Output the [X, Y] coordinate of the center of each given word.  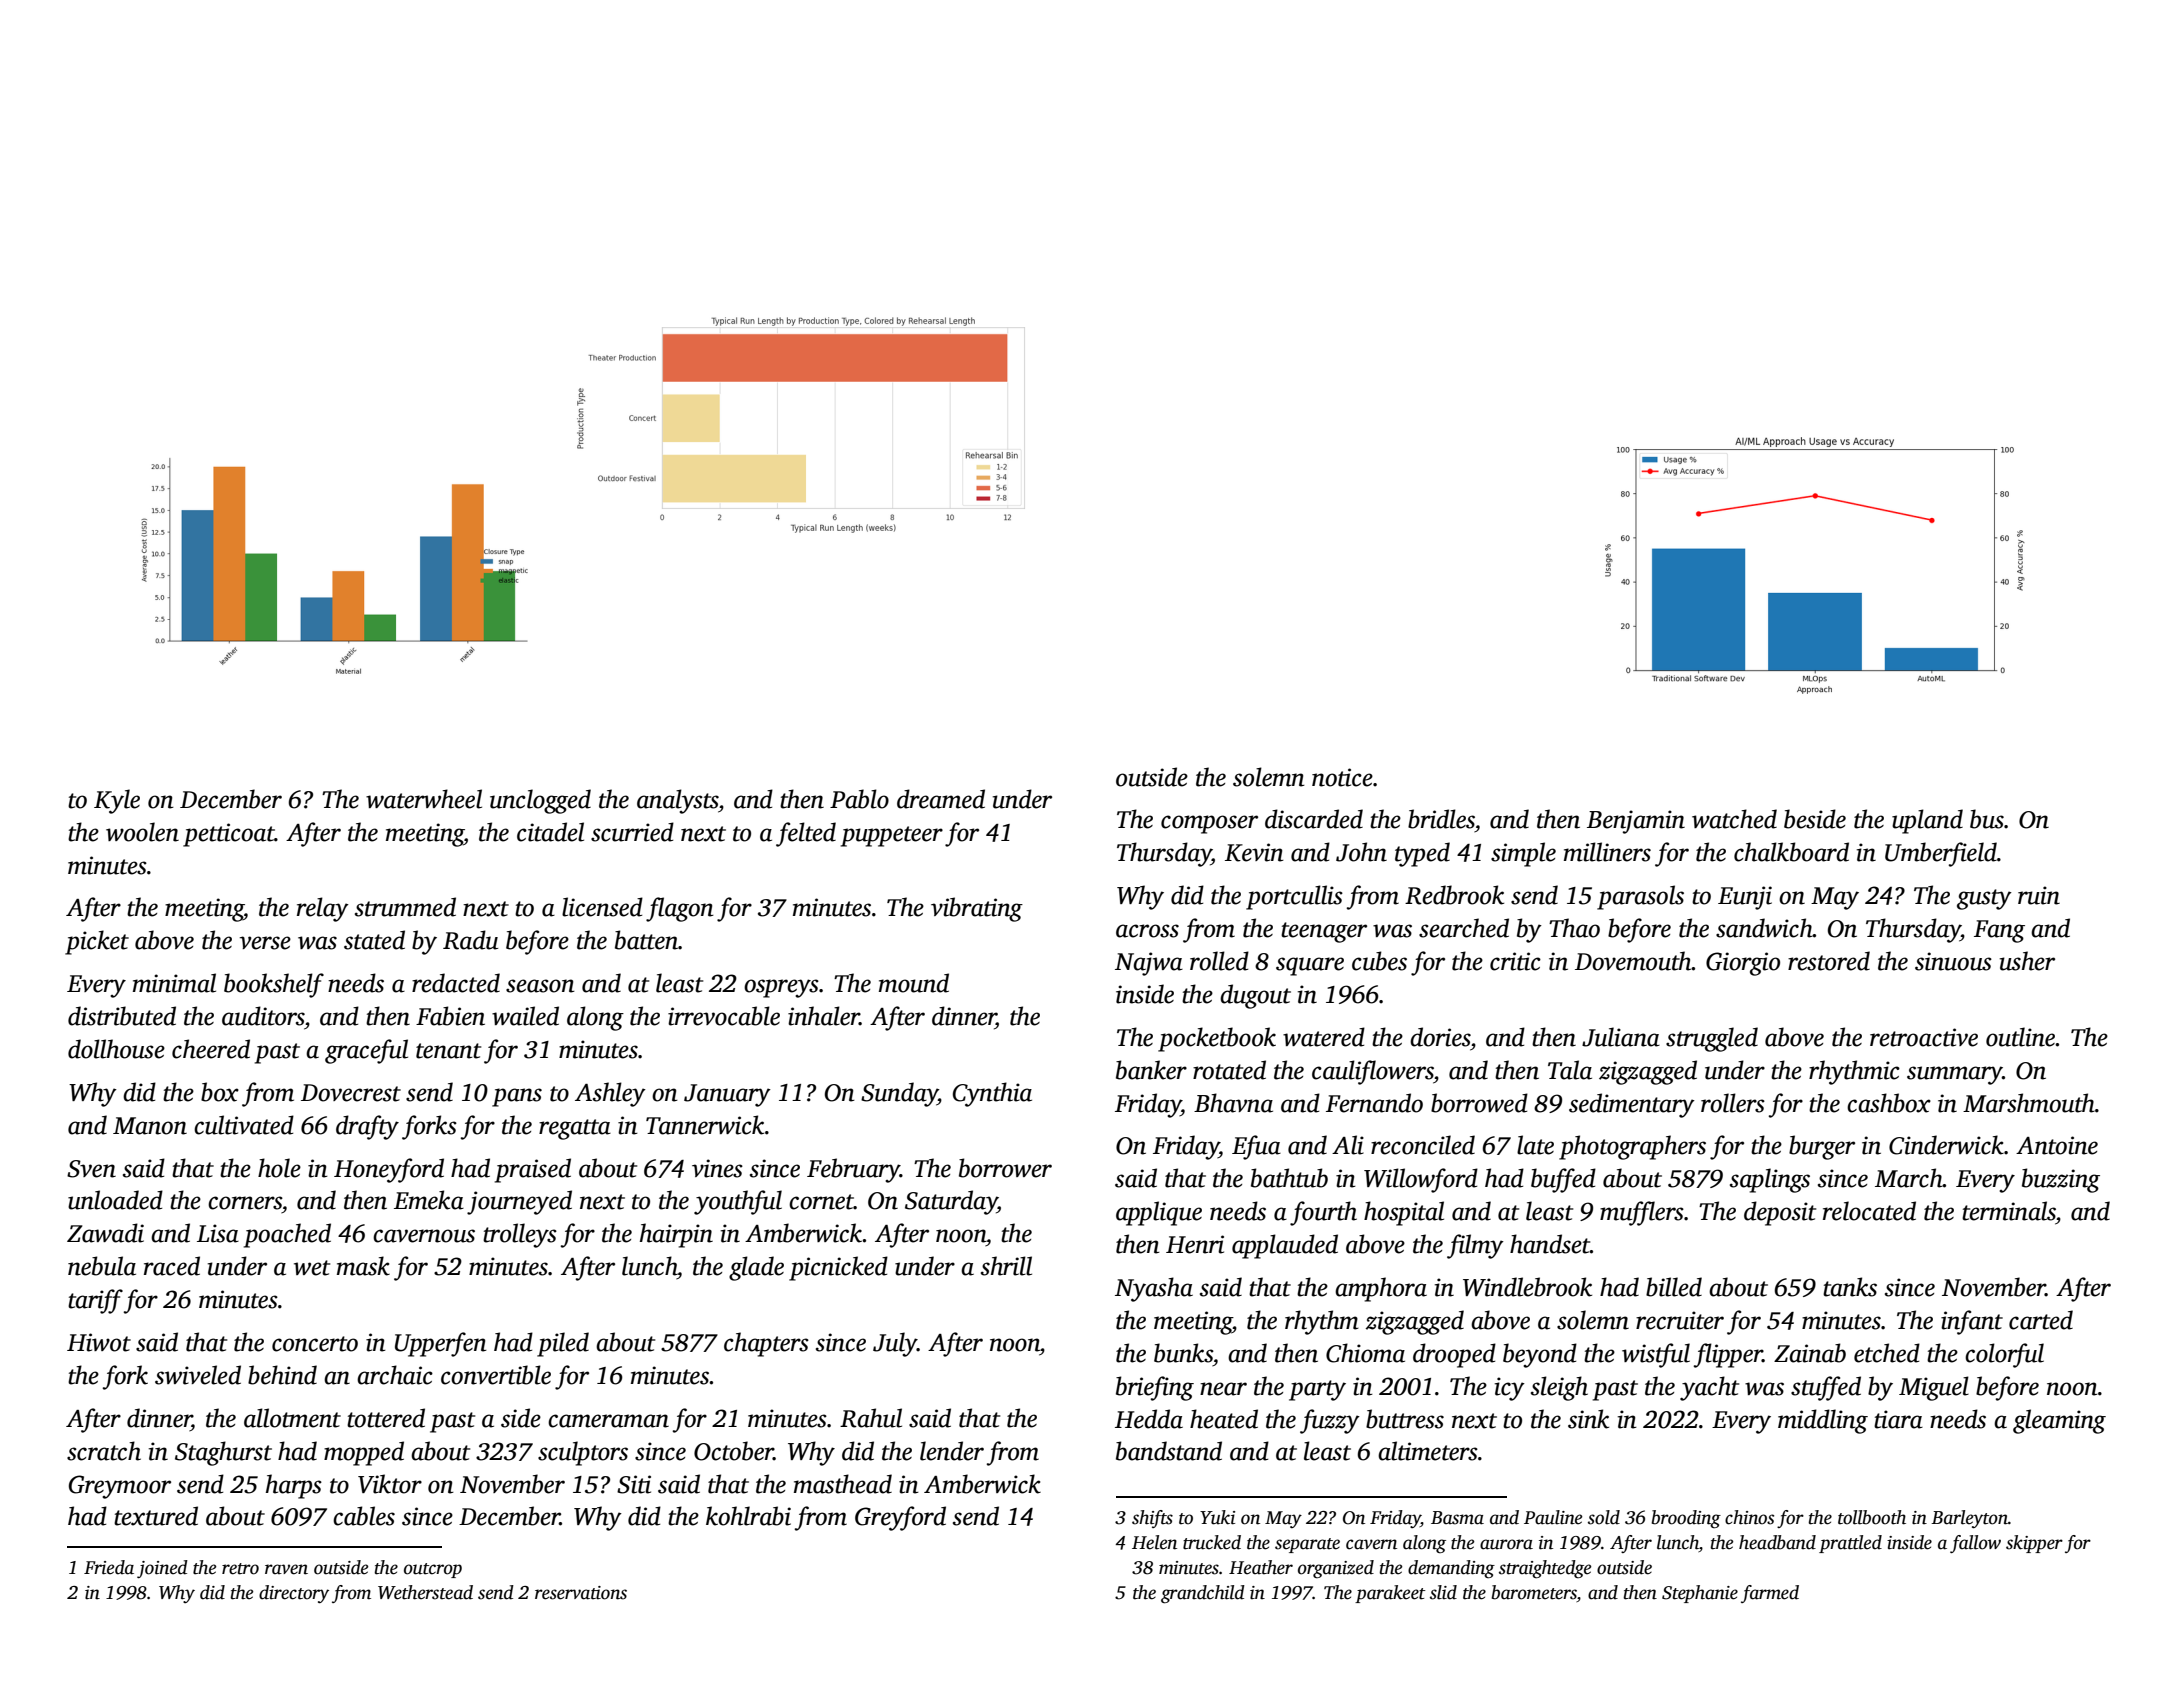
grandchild [1203, 1594]
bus [1987, 819]
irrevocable [724, 1016]
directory [294, 1594]
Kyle [117, 801]
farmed [1770, 1594]
